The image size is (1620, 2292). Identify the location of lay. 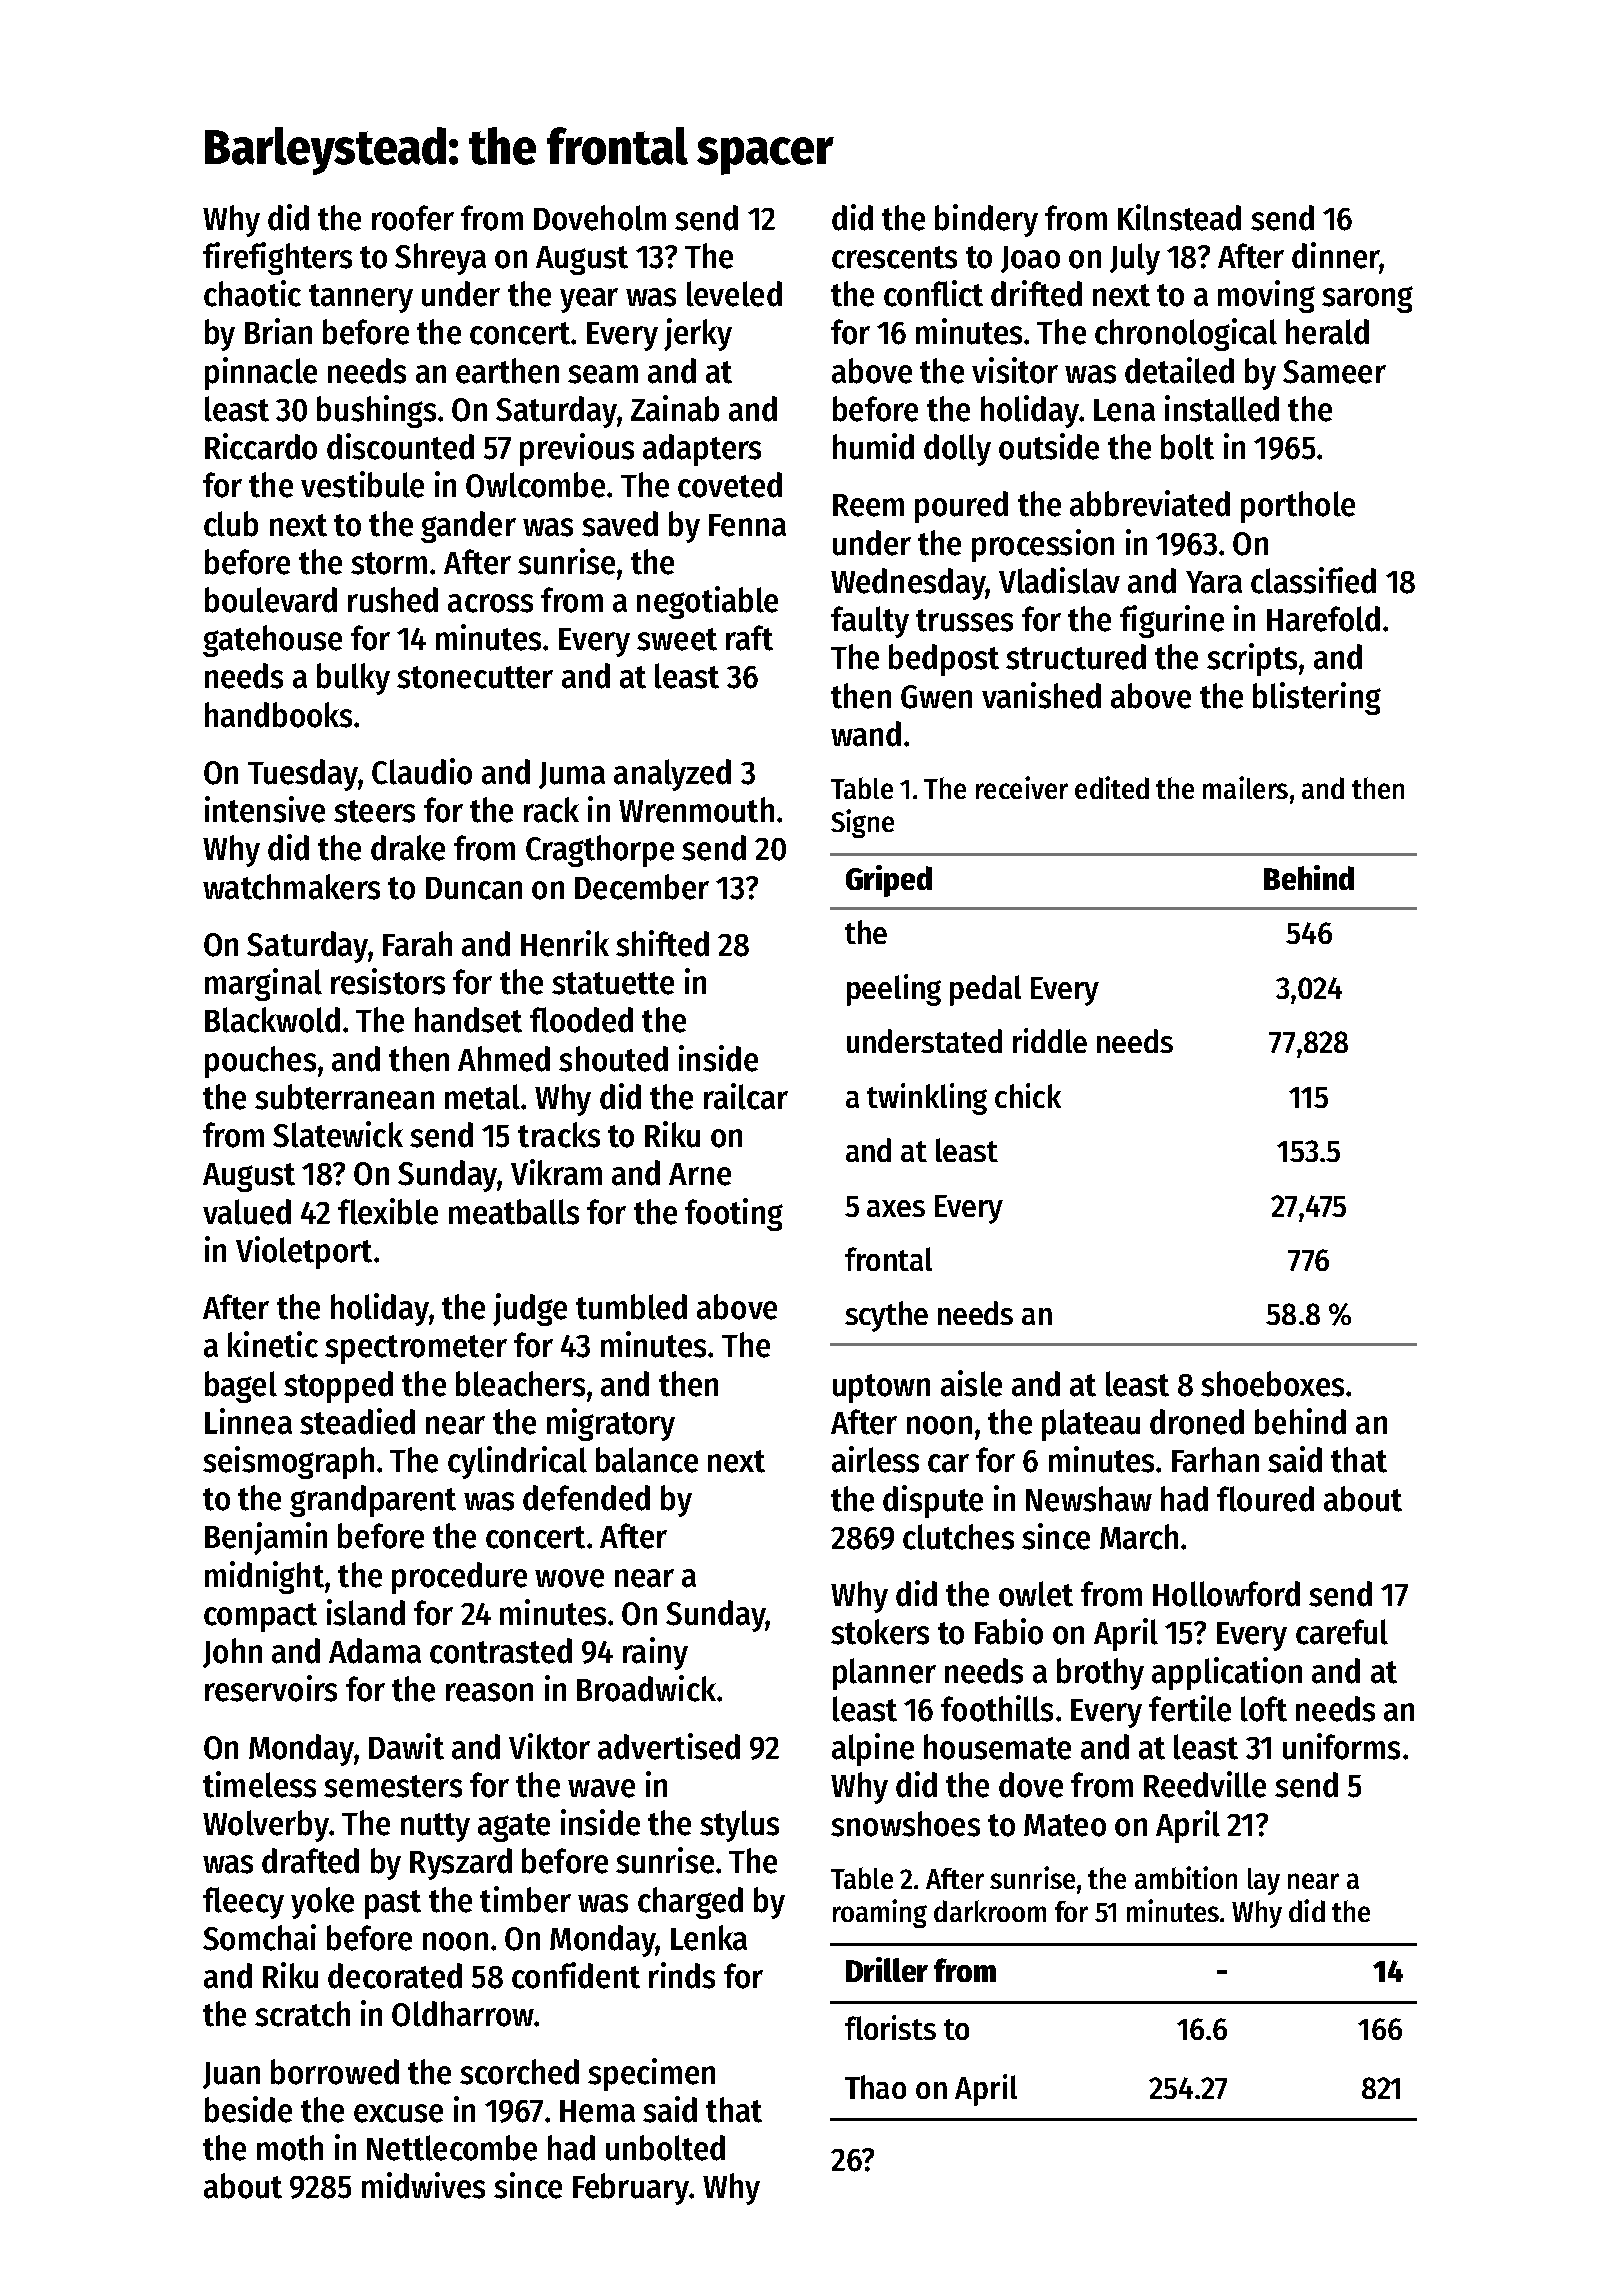
(1264, 1881).
